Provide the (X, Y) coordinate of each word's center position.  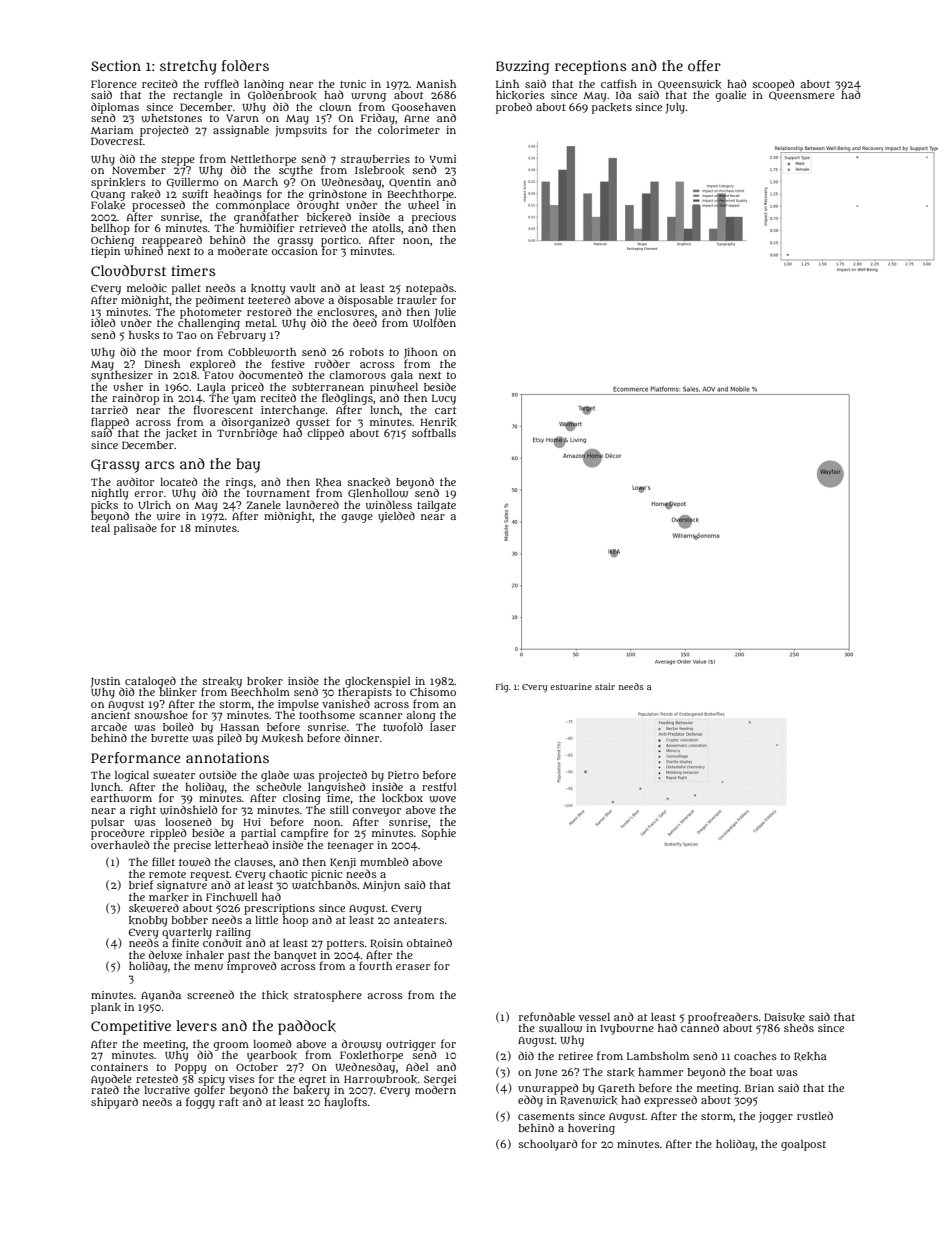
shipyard (114, 1103)
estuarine (571, 686)
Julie (445, 313)
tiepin (105, 252)
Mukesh (282, 738)
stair (605, 686)
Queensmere (802, 96)
